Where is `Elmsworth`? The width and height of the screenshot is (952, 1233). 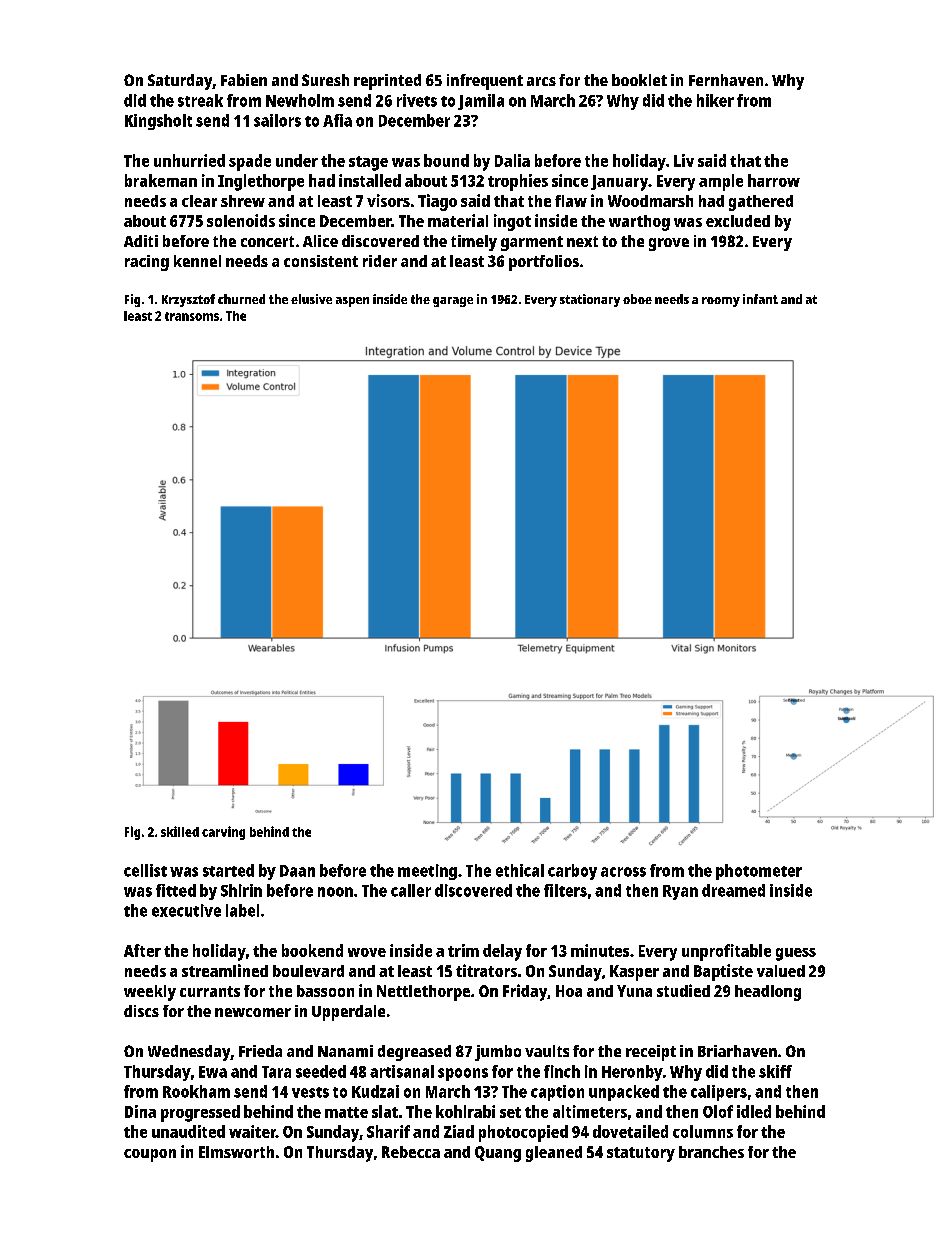
Elmsworth is located at coordinates (236, 1152).
